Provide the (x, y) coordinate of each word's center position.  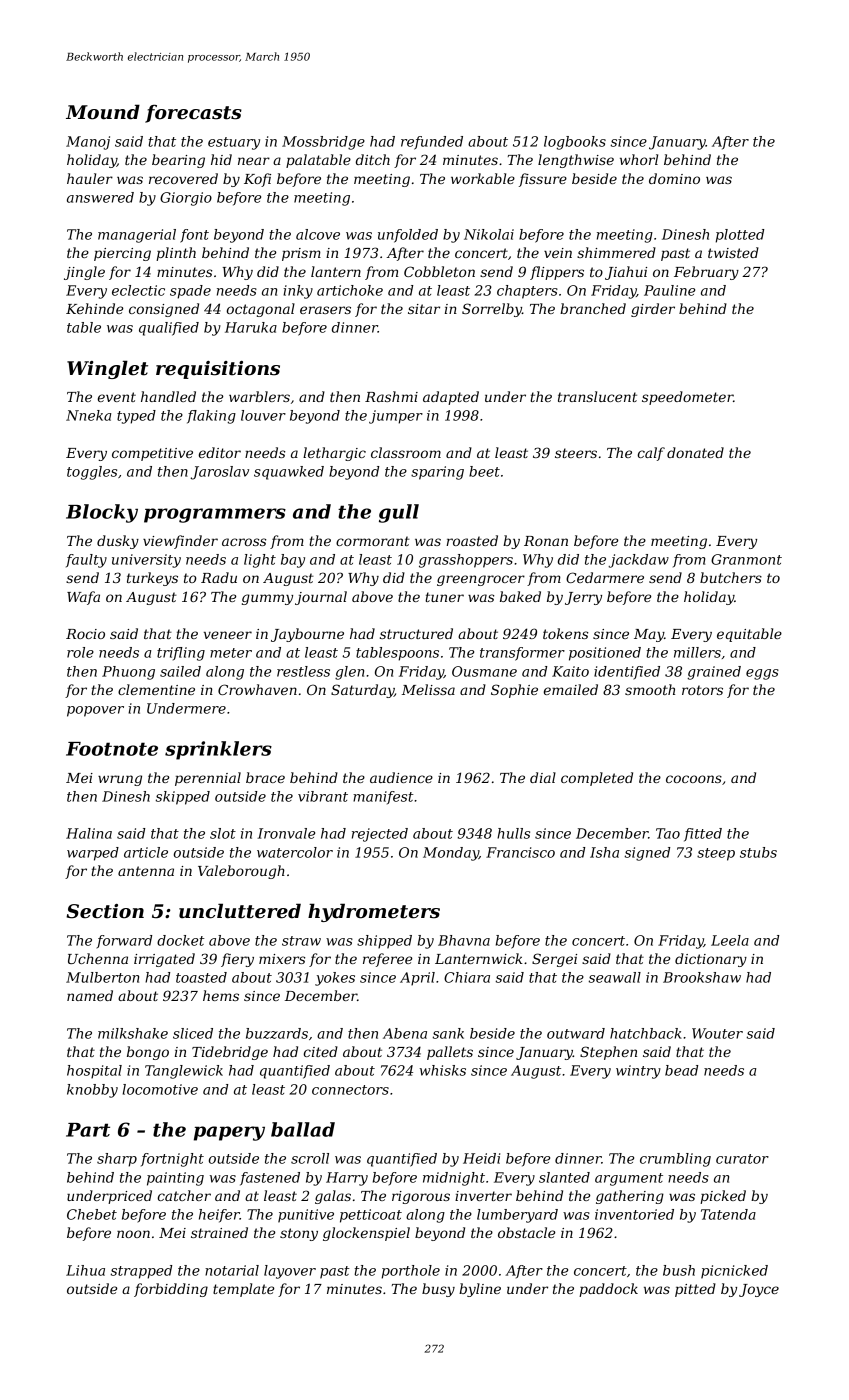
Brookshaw (702, 977)
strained (219, 1232)
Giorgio (186, 199)
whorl (639, 159)
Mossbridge (323, 143)
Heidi (481, 1158)
